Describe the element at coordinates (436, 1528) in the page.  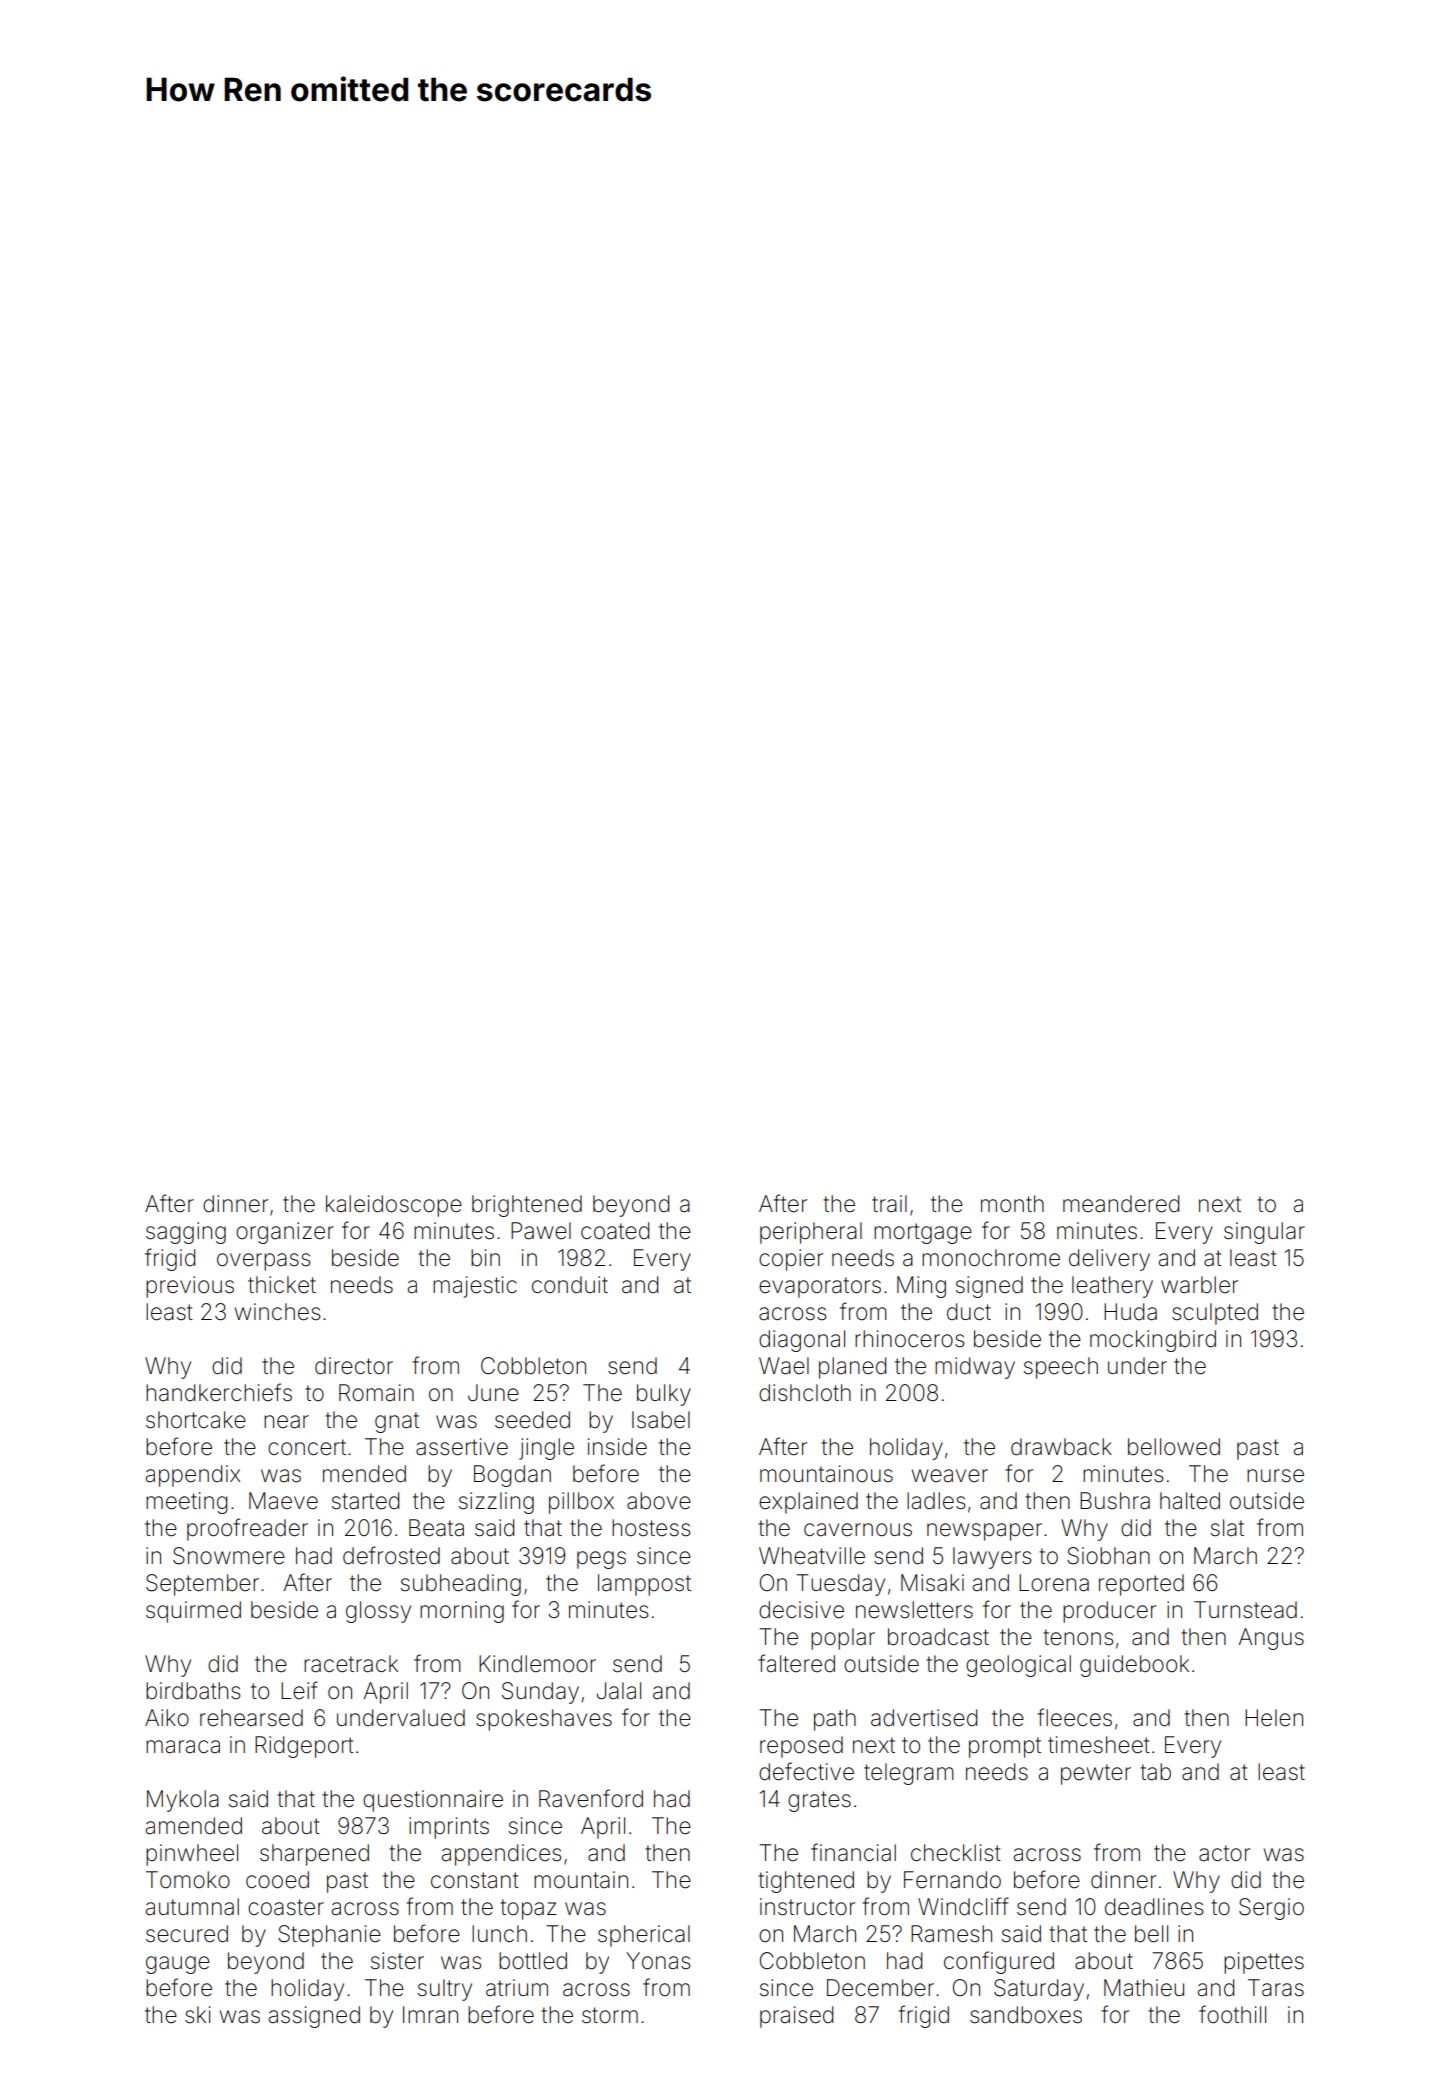
I see `Beata` at that location.
